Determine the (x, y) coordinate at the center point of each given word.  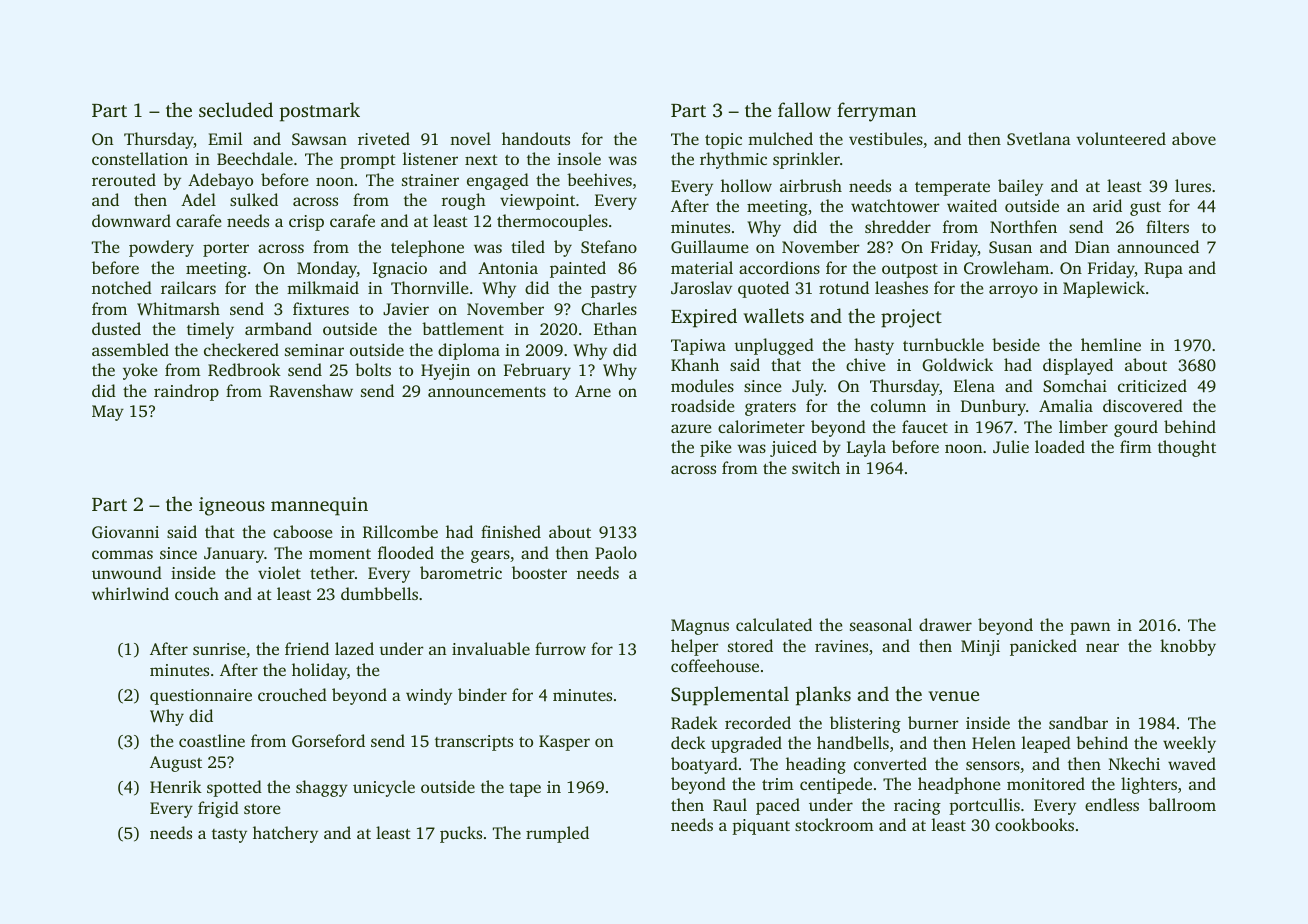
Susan (1010, 247)
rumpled (557, 834)
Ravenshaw (311, 390)
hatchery (285, 834)
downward (131, 220)
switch (816, 467)
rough (464, 201)
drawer (945, 624)
